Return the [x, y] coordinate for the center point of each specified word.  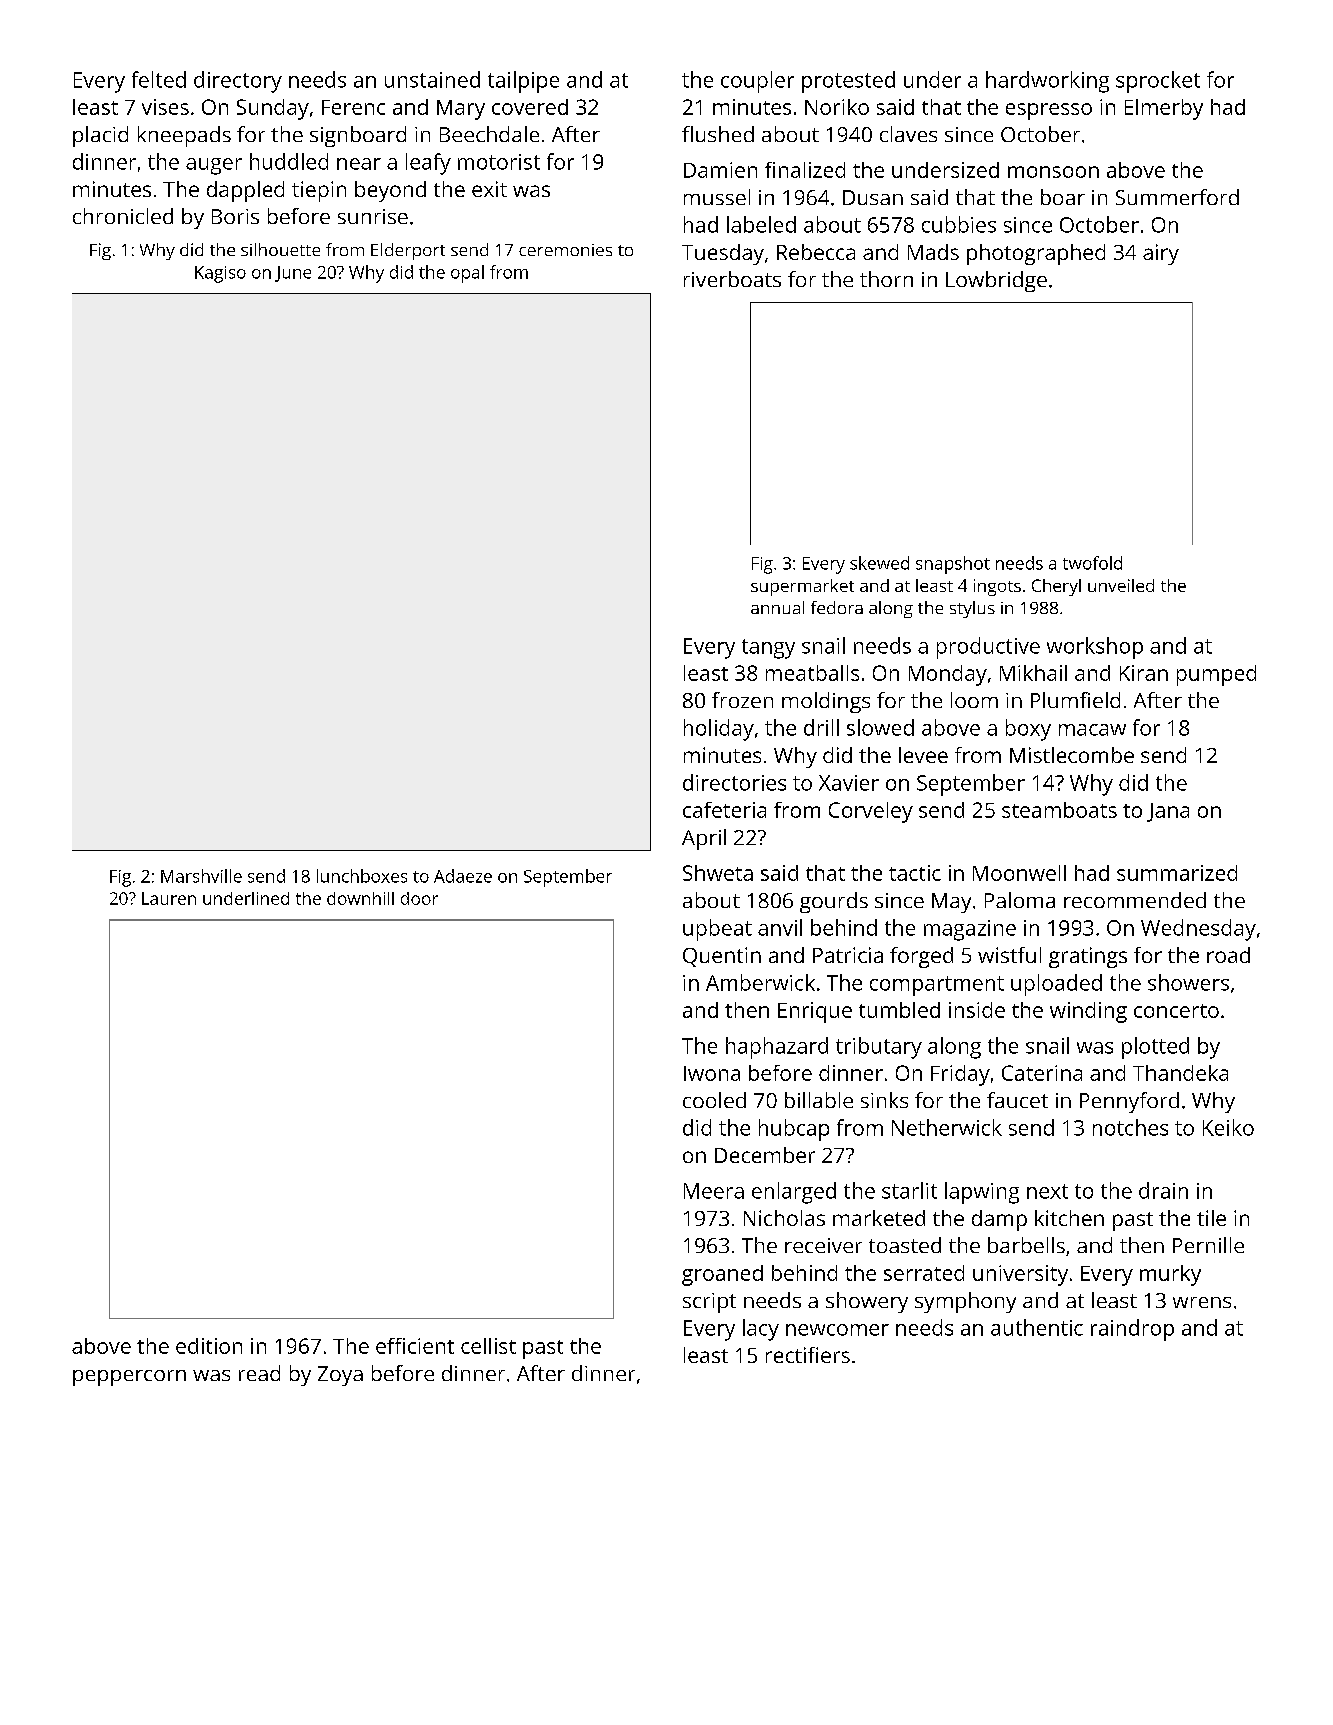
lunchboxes [362, 876]
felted [159, 79]
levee [923, 755]
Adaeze [463, 876]
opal [467, 274]
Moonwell [1019, 873]
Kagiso [220, 274]
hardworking [1047, 82]
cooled [714, 1100]
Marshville [201, 876]
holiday [719, 730]
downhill [360, 898]
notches [1130, 1127]
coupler [757, 82]
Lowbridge [996, 281]
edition [209, 1346]
